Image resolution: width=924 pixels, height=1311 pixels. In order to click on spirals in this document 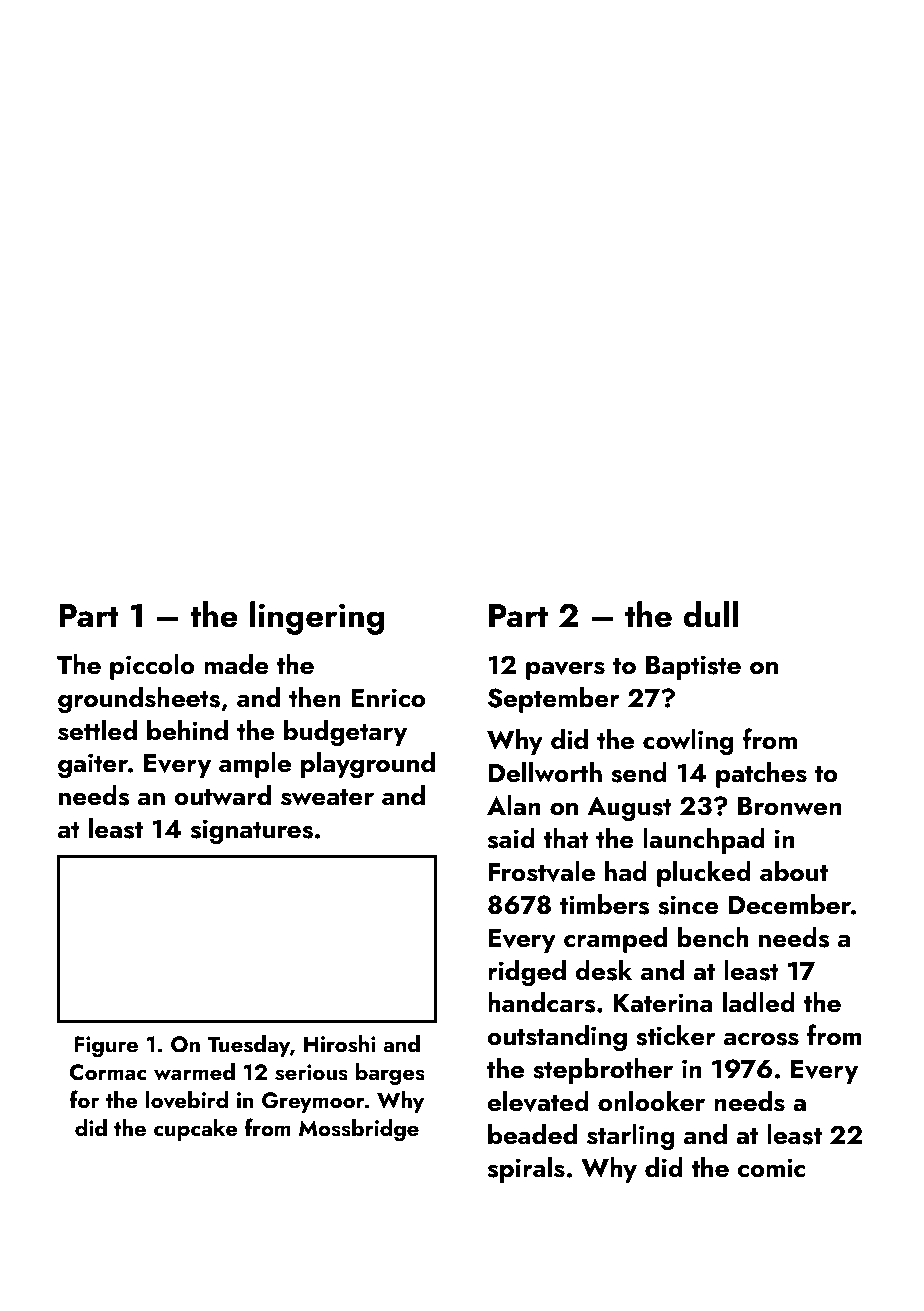, I will do `click(526, 1170)`.
